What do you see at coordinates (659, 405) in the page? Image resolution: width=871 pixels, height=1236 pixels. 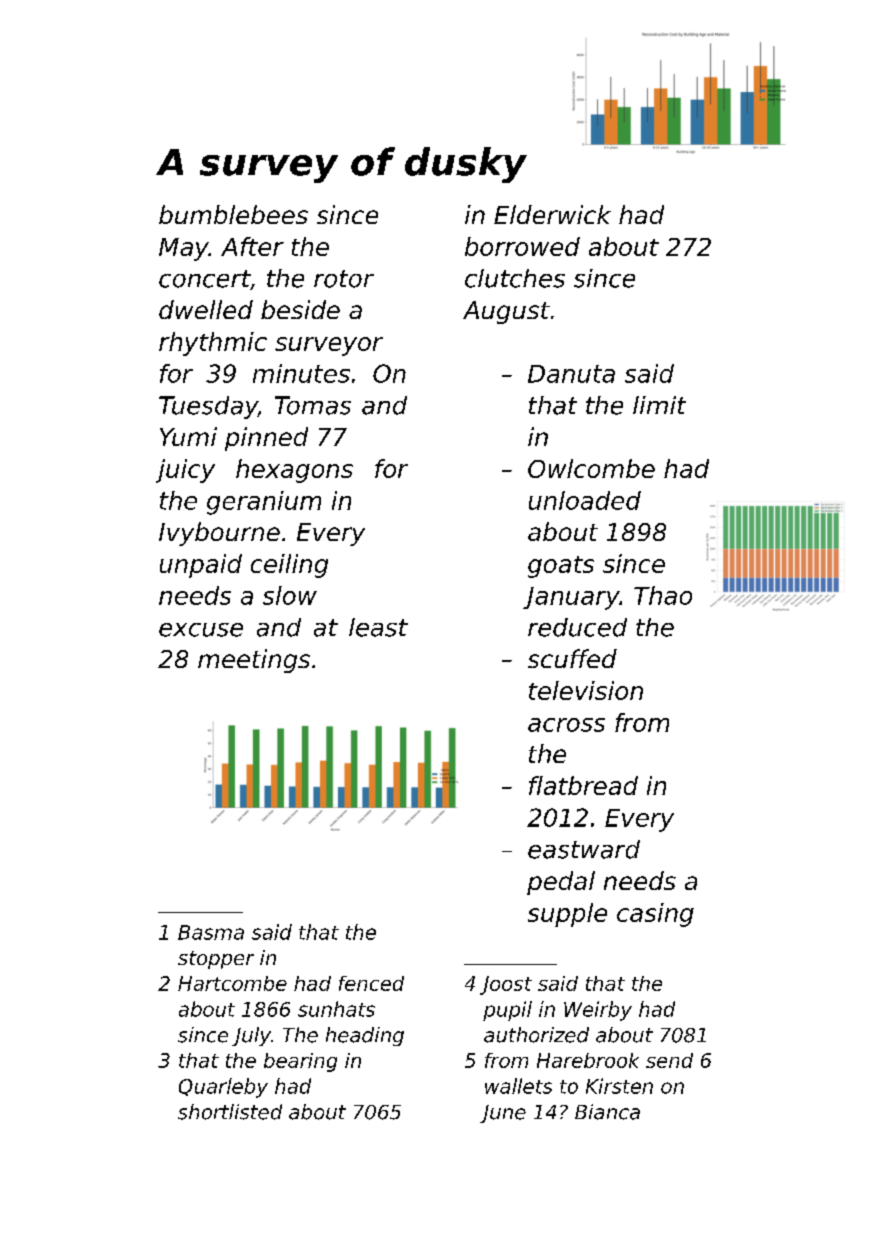 I see `limit` at bounding box center [659, 405].
